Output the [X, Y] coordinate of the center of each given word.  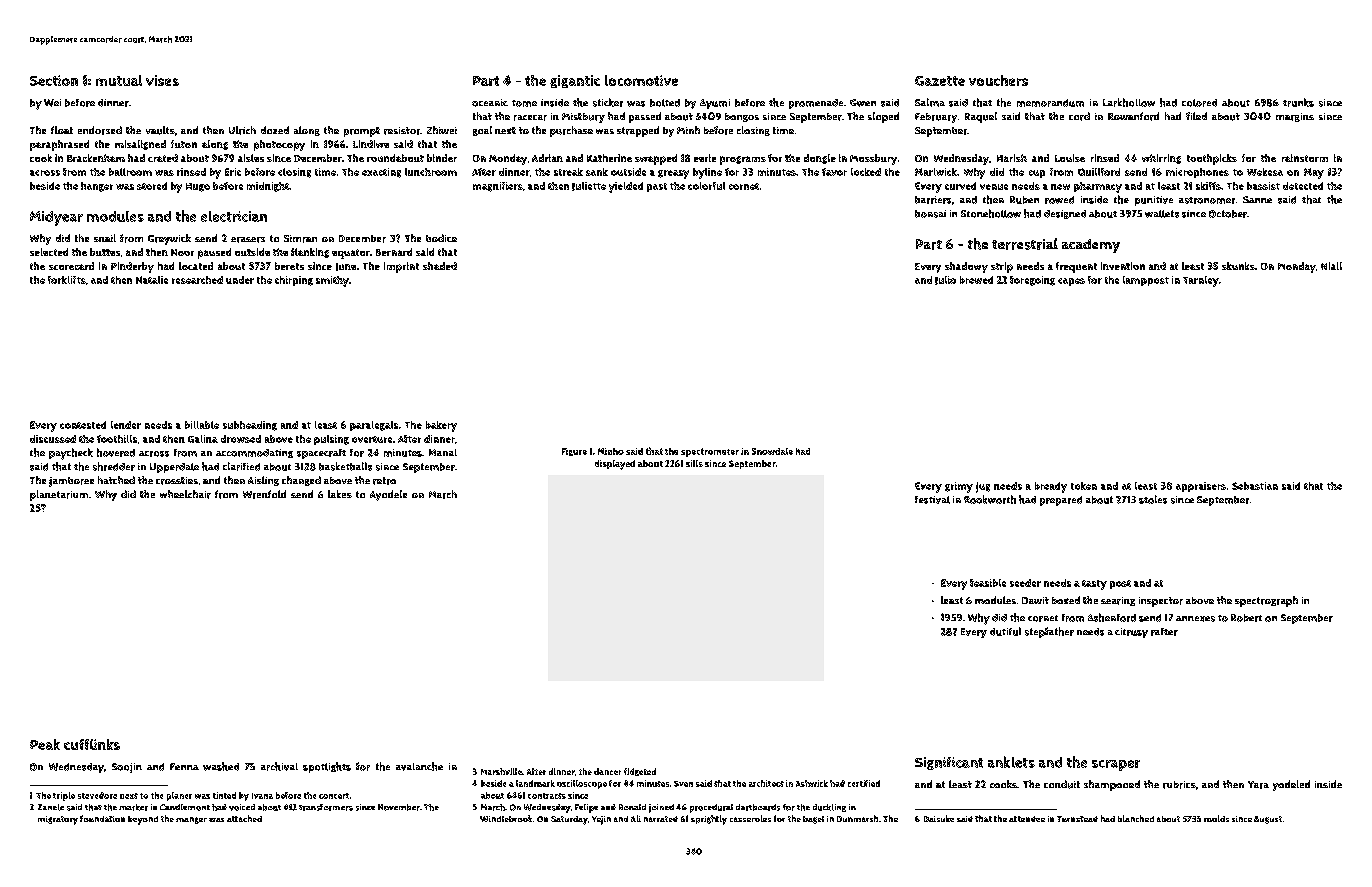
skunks [1238, 266]
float [62, 130]
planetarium [59, 495]
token [1084, 486]
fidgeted [640, 772]
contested [83, 425]
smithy [332, 281]
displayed [615, 465]
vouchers [998, 80]
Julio [945, 280]
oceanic [490, 103]
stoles [1153, 499]
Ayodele [388, 495]
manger [191, 820]
